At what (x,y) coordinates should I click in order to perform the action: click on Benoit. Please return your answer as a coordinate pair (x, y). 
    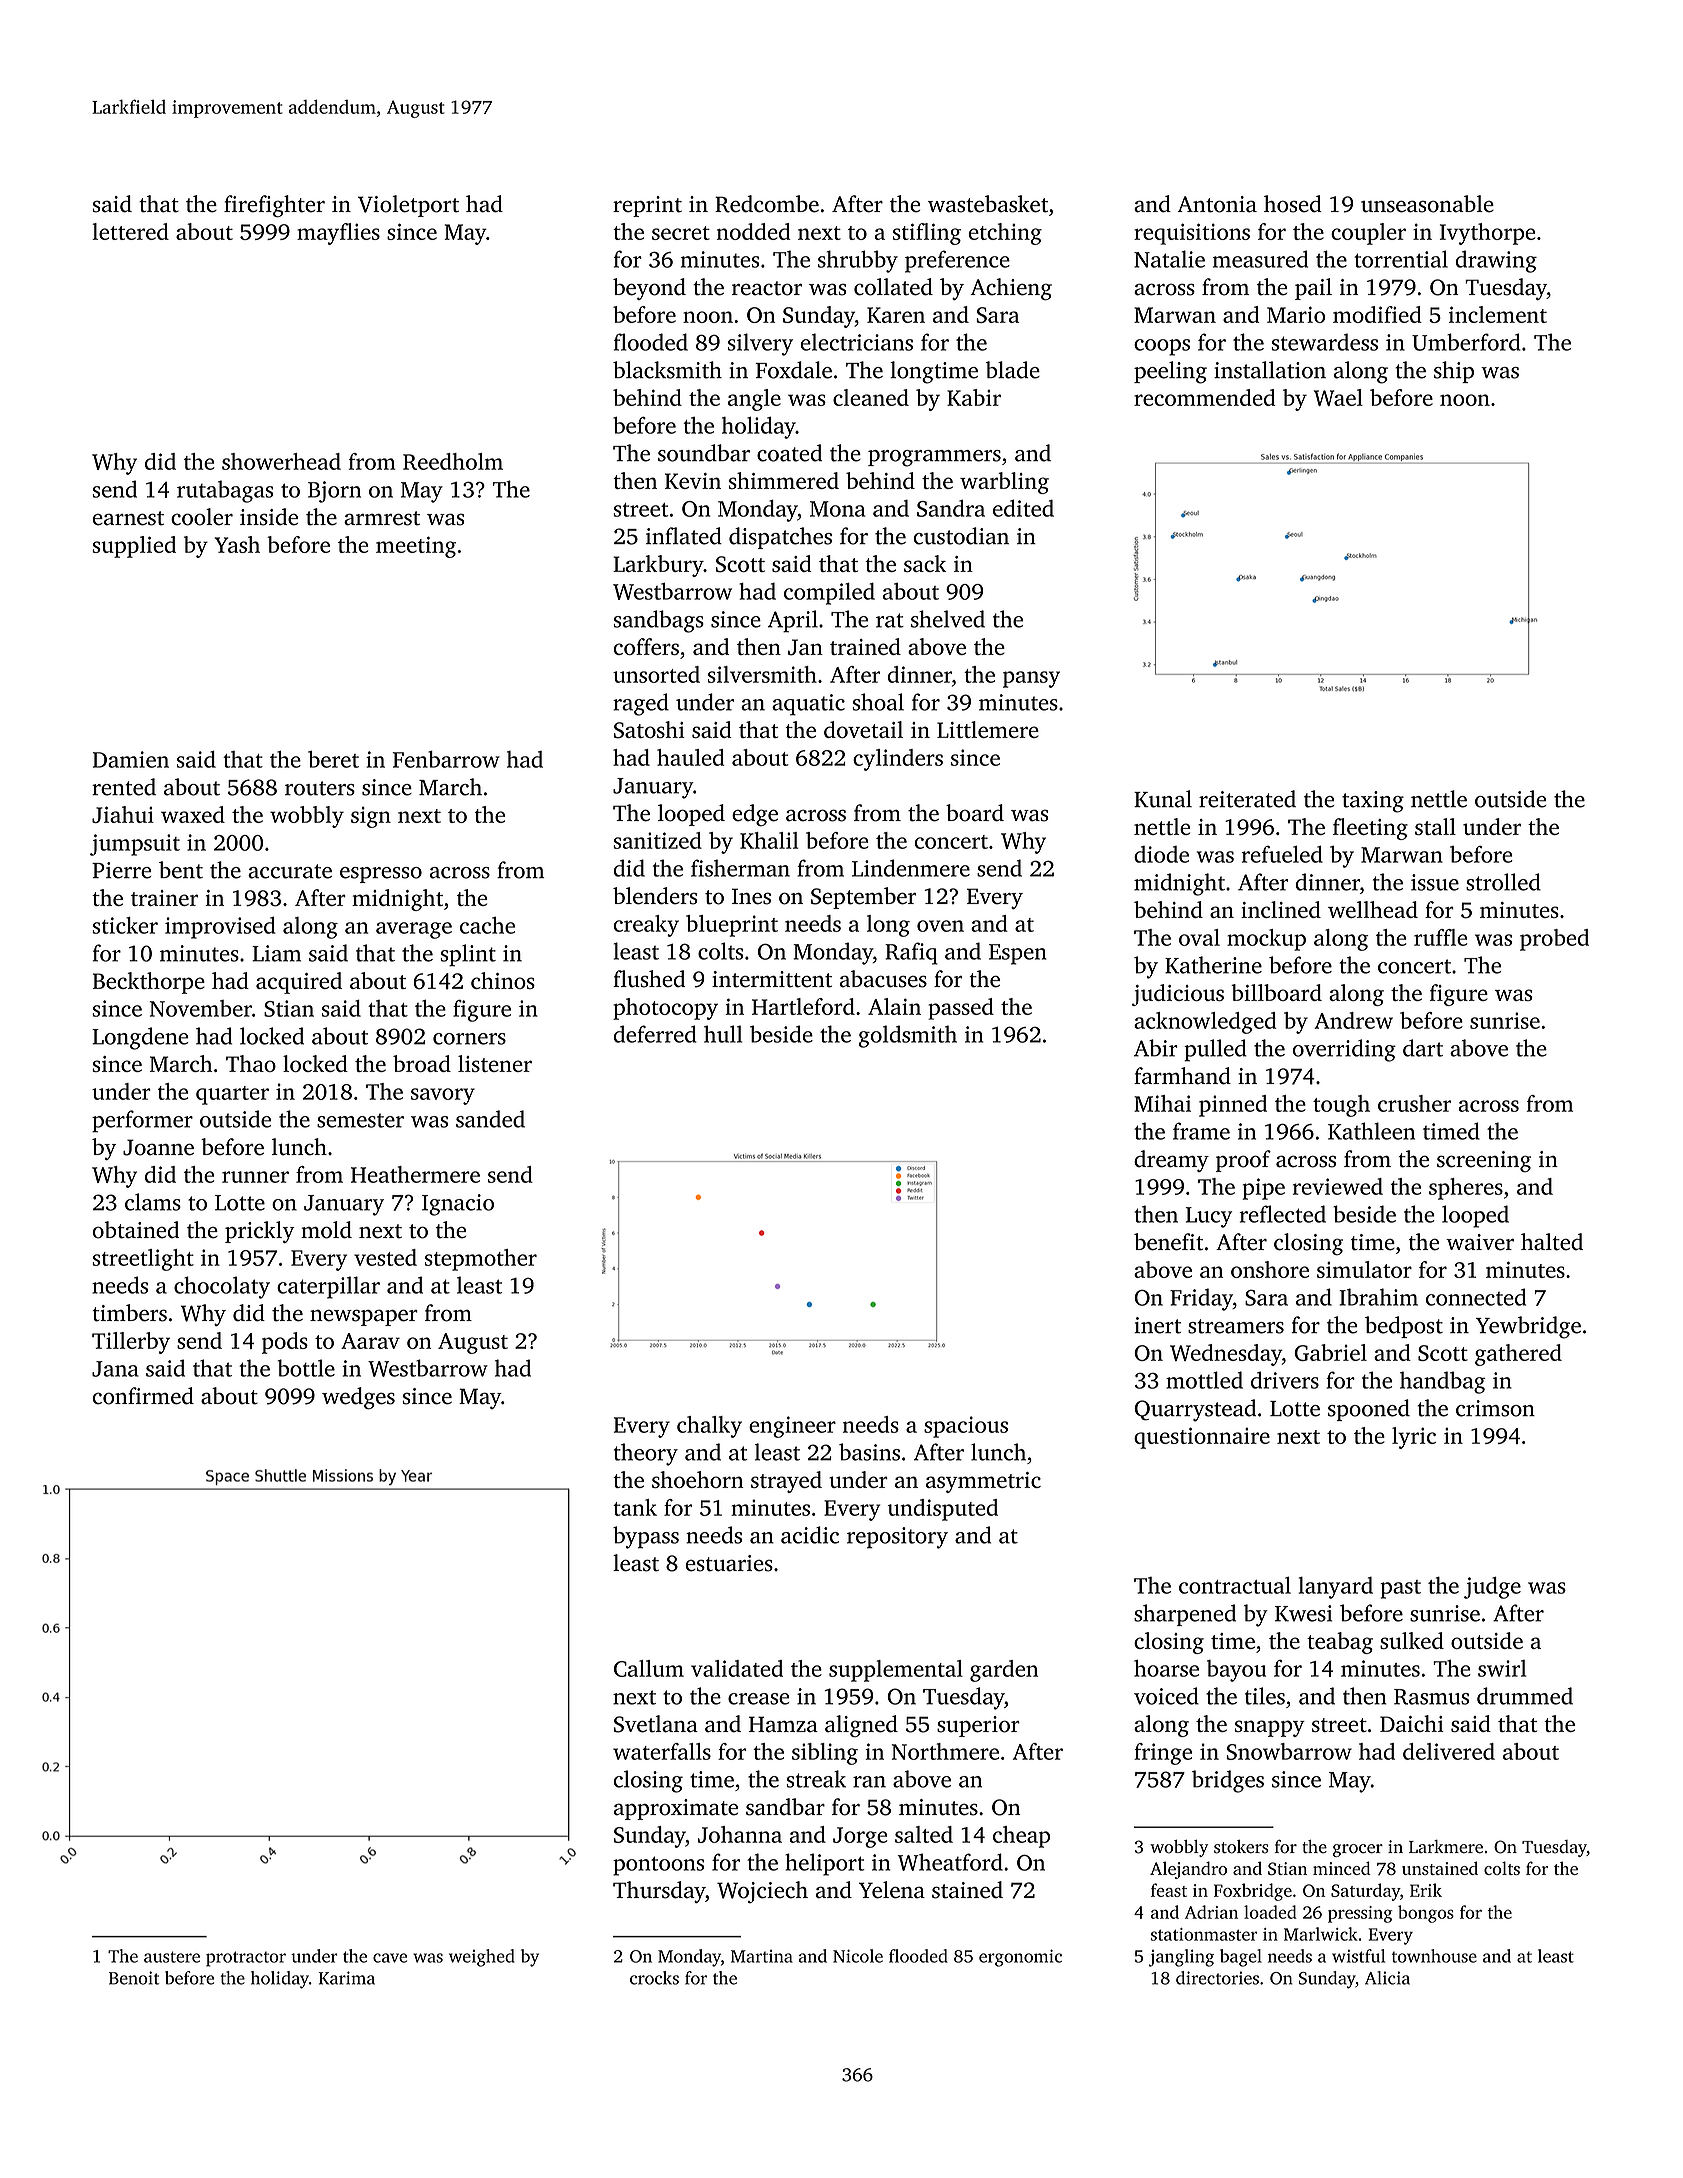
    Looking at the image, I should click on (134, 1978).
